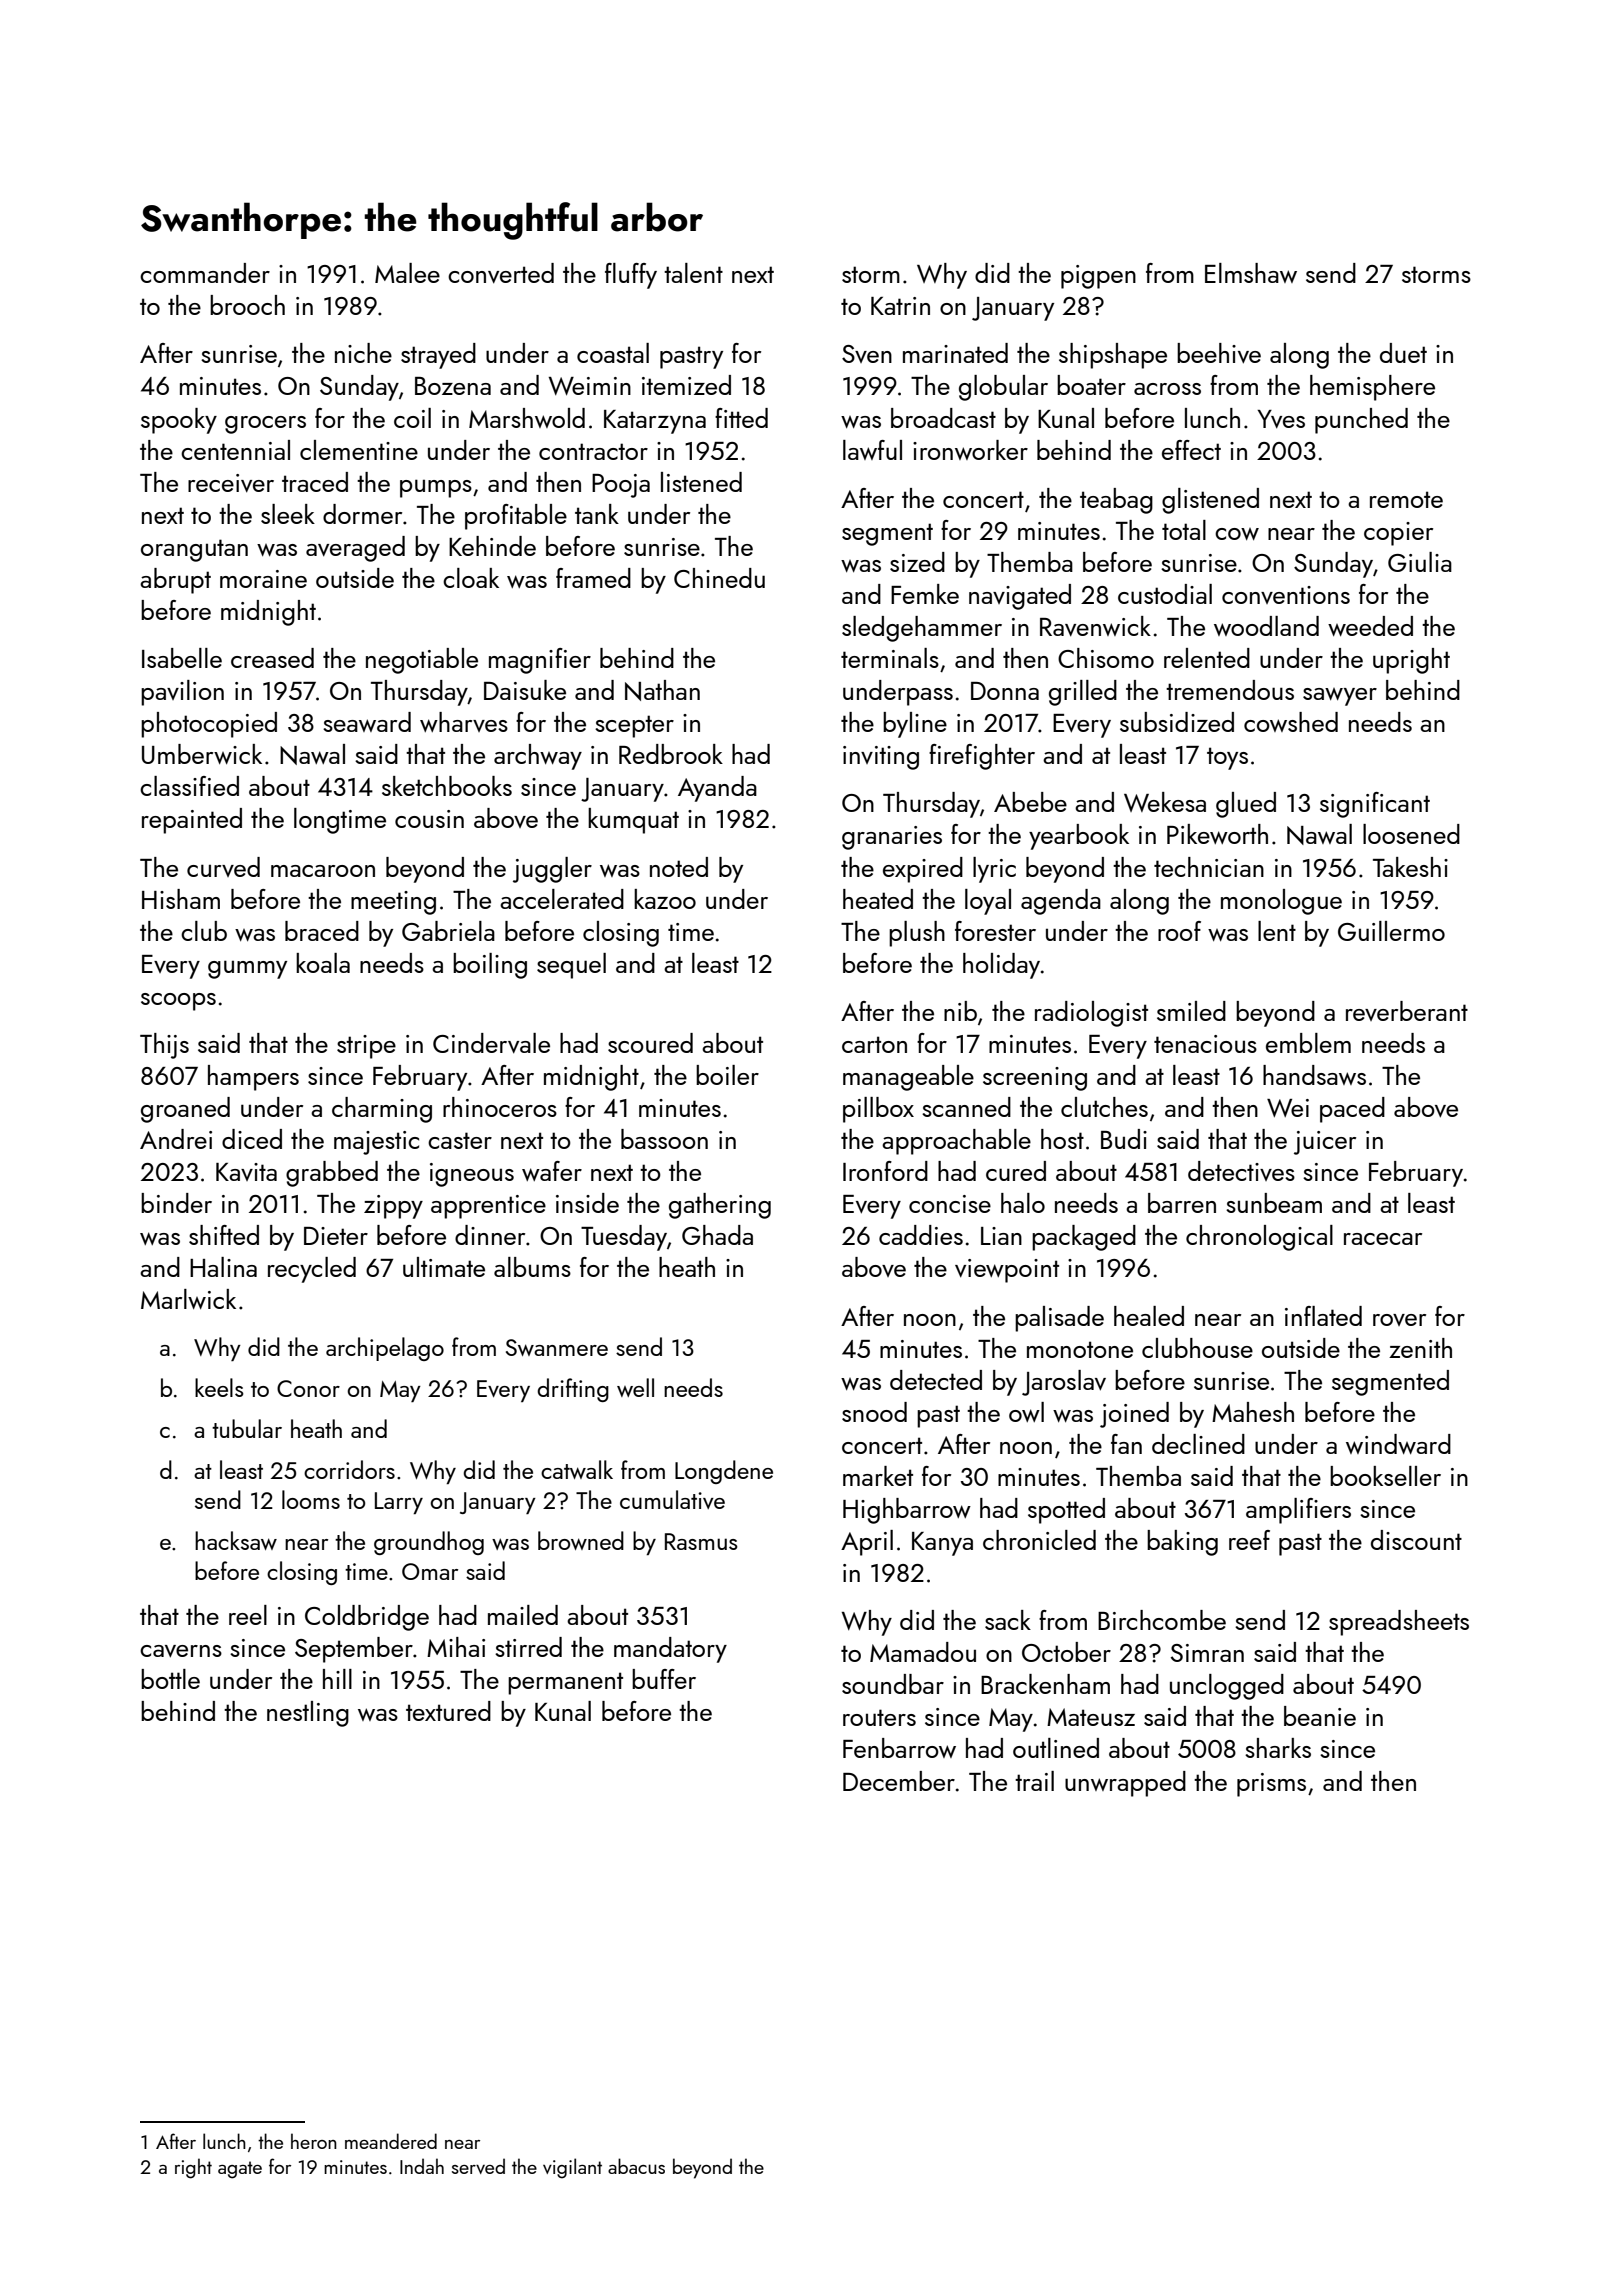  I want to click on lawful, so click(872, 450).
